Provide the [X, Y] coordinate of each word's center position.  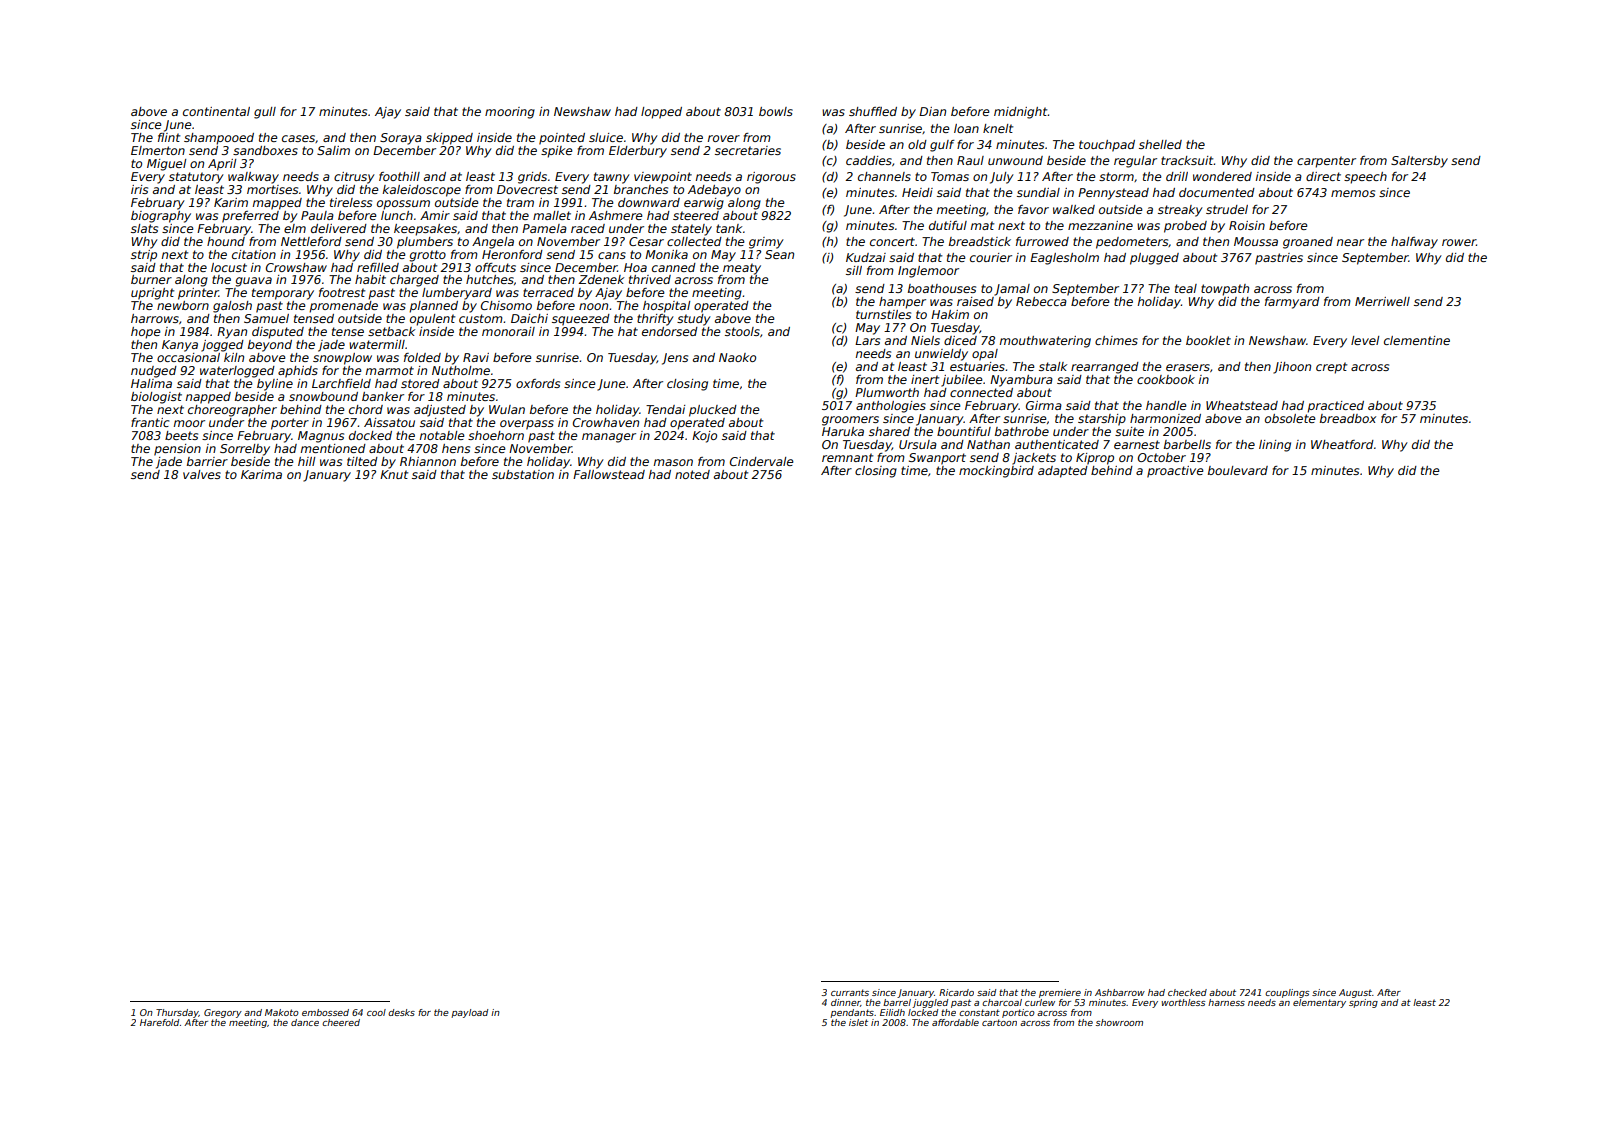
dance [305, 1022]
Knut [394, 474]
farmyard [1292, 303]
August [1355, 993]
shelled [1160, 144]
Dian [932, 111]
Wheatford [1342, 444]
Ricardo [956, 992]
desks [401, 1012]
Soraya [401, 139]
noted [692, 474]
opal [985, 355]
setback [391, 331]
